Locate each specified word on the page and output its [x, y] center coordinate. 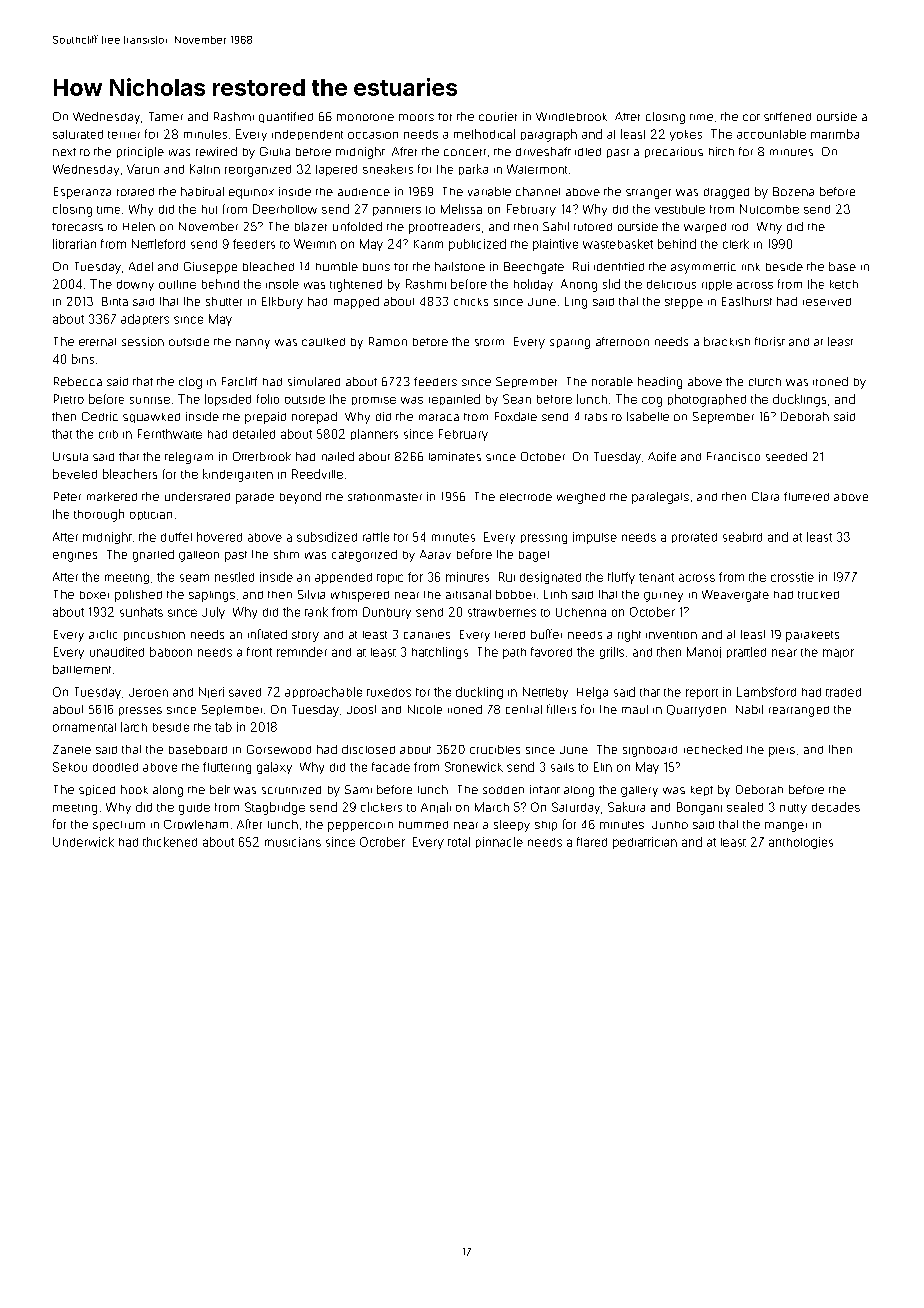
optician [151, 515]
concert [465, 152]
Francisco [733, 456]
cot [751, 117]
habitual [202, 191]
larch [134, 727]
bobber [515, 594]
